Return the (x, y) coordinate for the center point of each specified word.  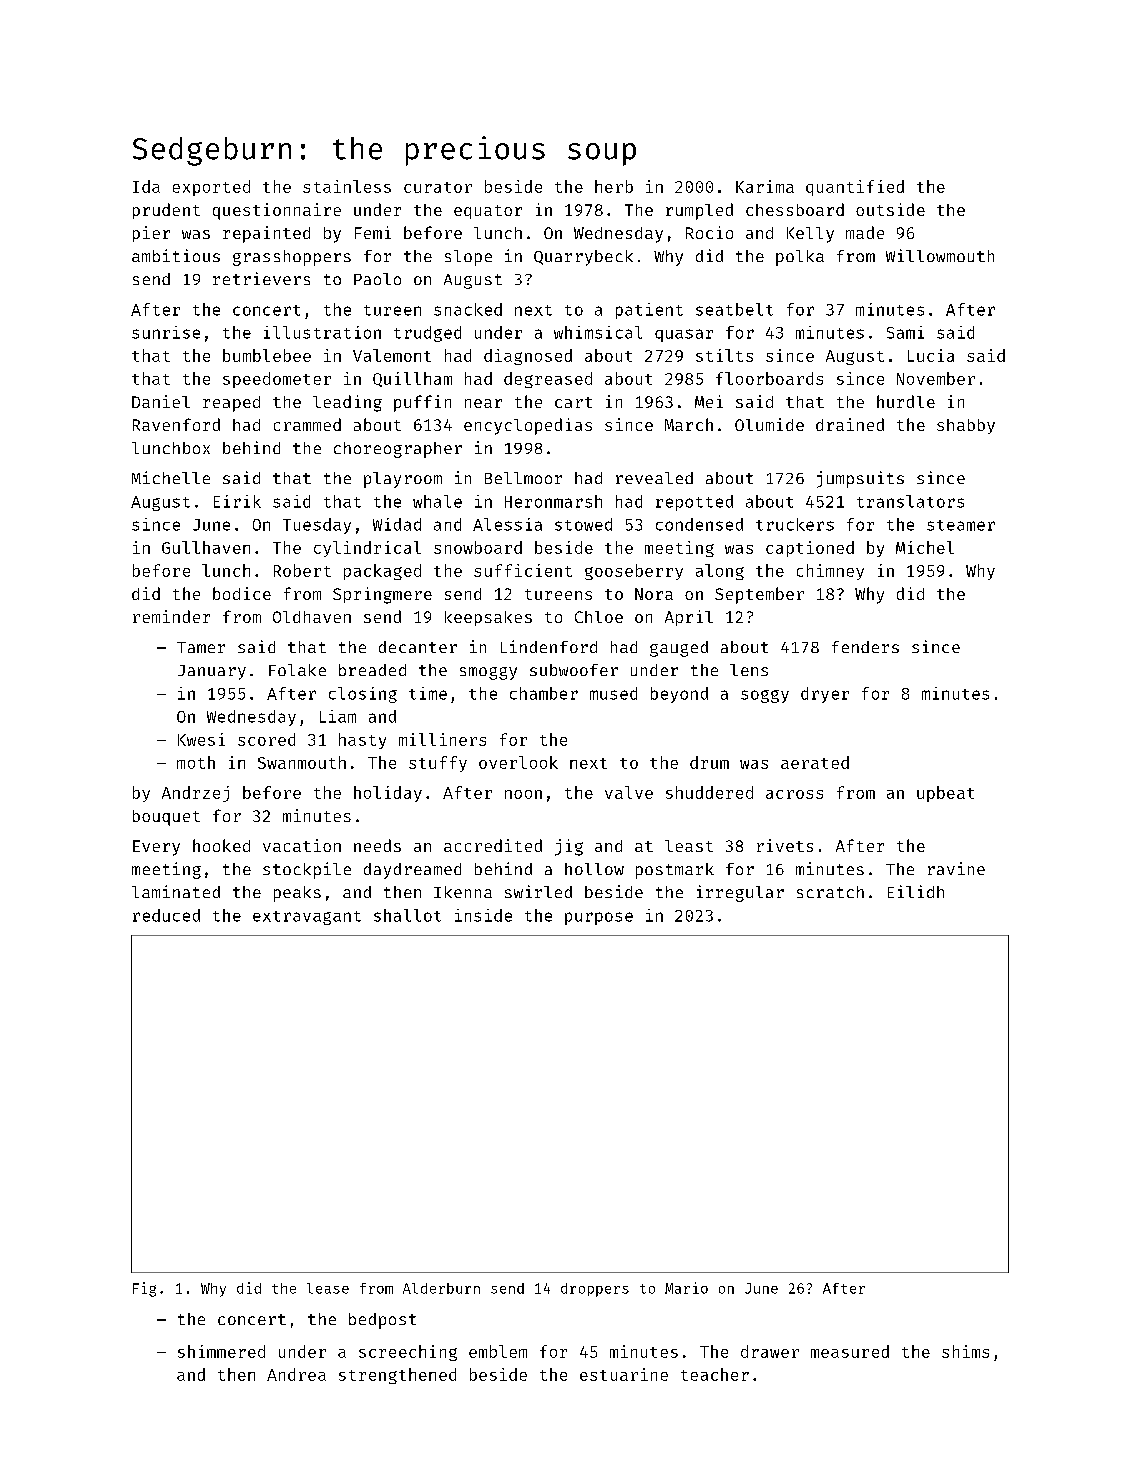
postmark (675, 871)
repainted (266, 234)
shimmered (221, 1351)
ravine (956, 868)
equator (488, 212)
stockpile (307, 870)
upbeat (945, 794)
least (689, 846)
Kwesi (201, 739)
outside (890, 209)
